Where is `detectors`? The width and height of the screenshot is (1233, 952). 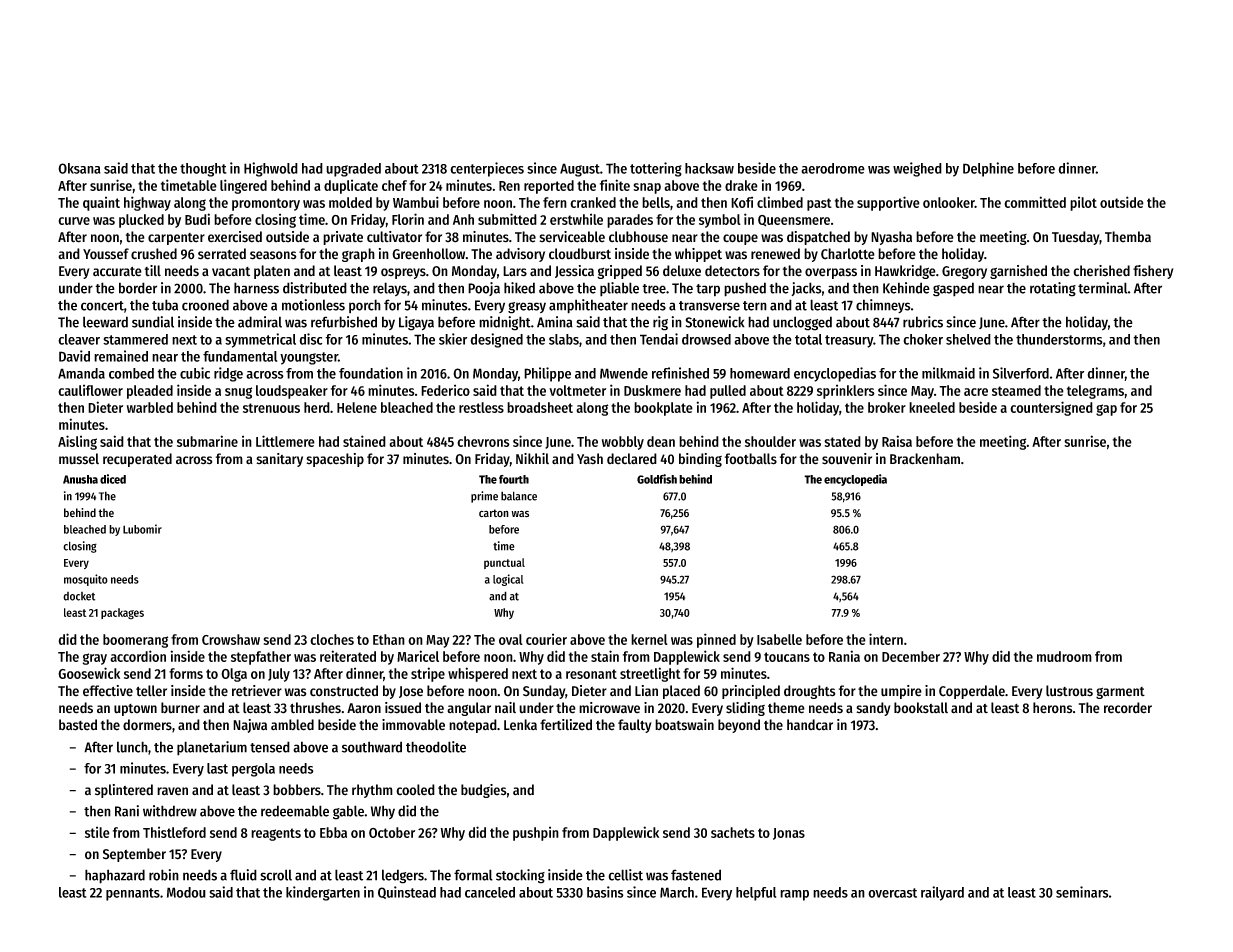 detectors is located at coordinates (732, 271).
